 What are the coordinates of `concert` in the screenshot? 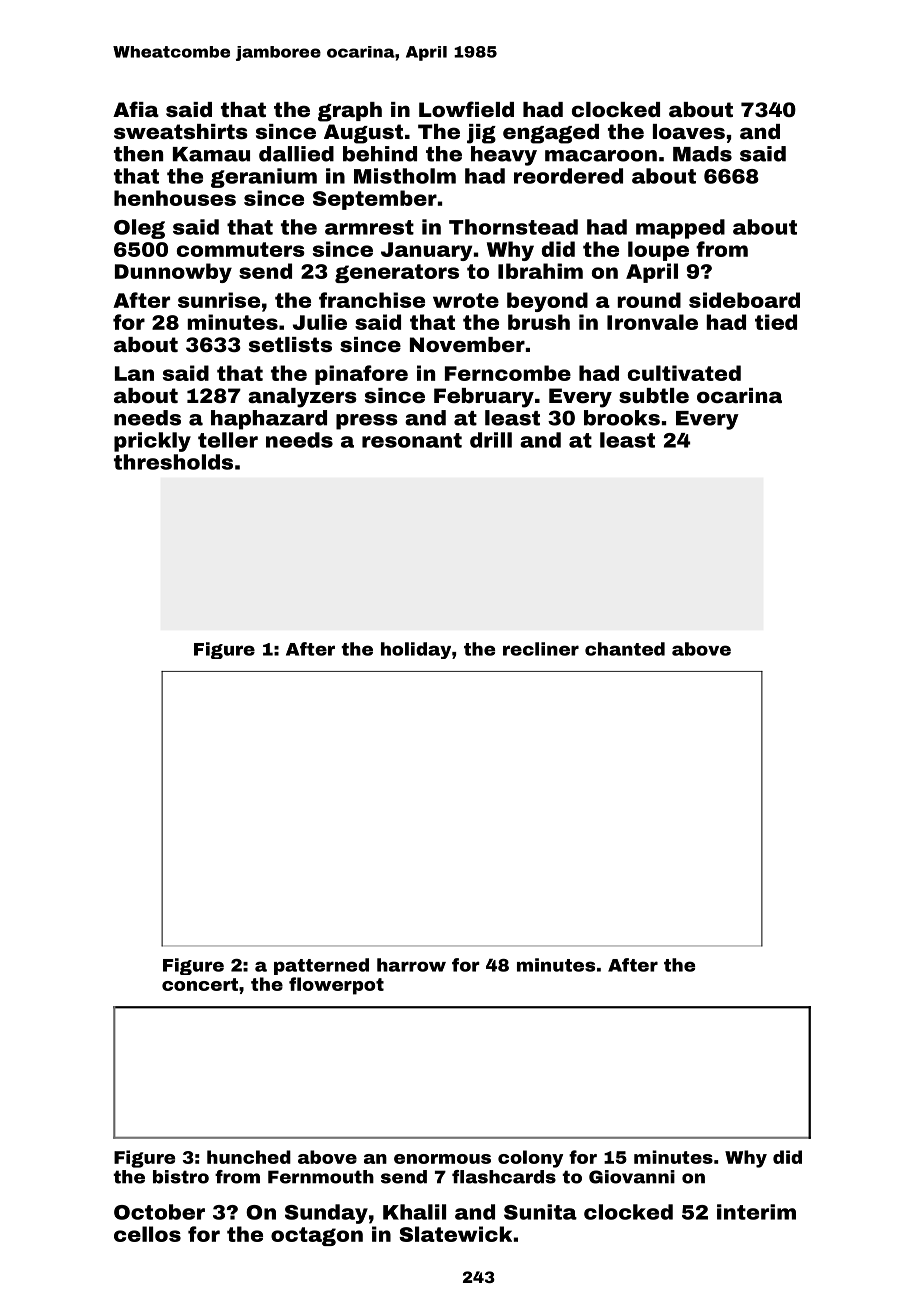 It's located at (200, 984).
